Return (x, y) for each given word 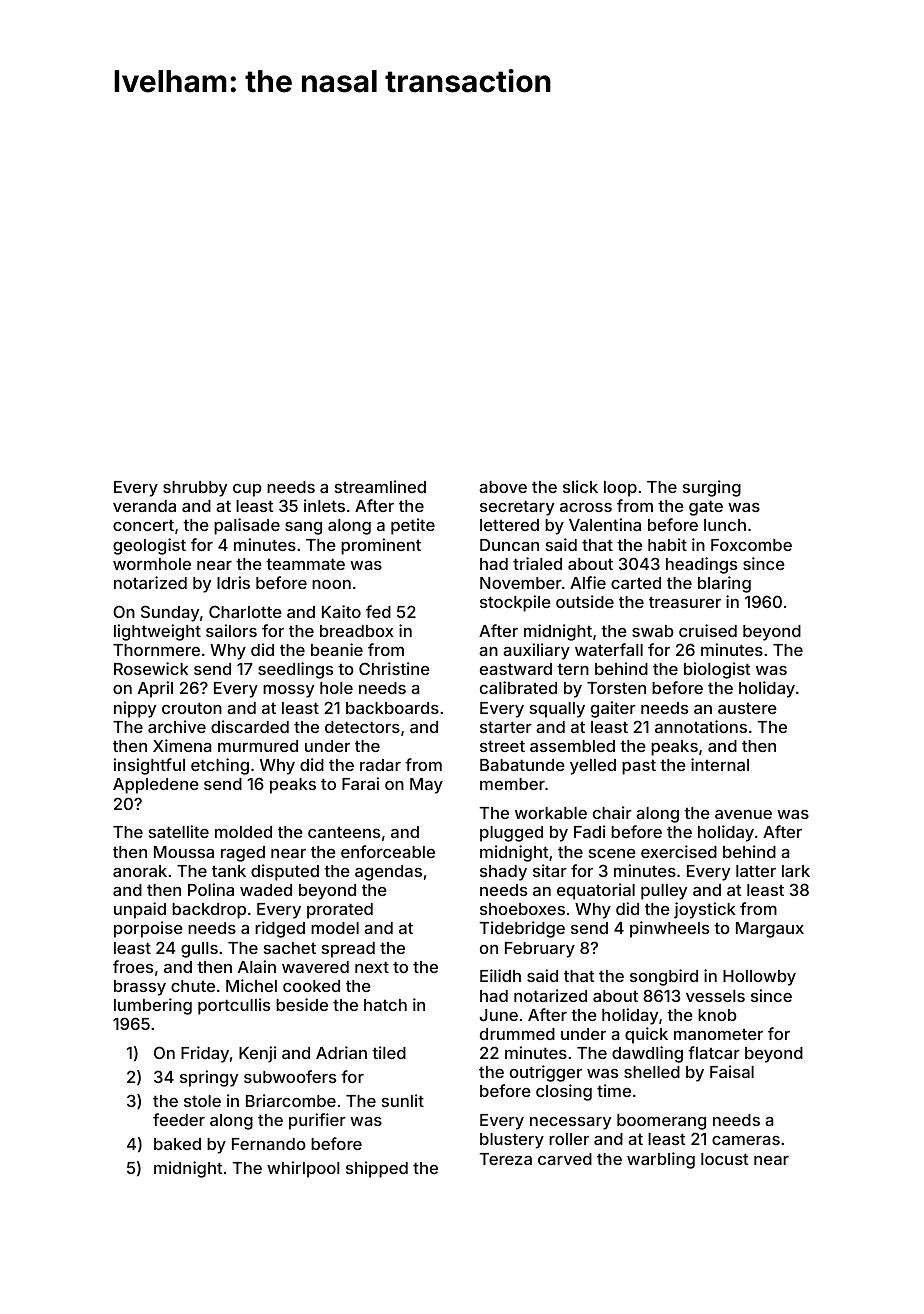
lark (796, 871)
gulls (199, 950)
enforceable (388, 851)
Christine (394, 668)
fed (378, 611)
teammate (305, 564)
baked (177, 1144)
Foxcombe (751, 545)
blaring (724, 584)
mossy (288, 691)
